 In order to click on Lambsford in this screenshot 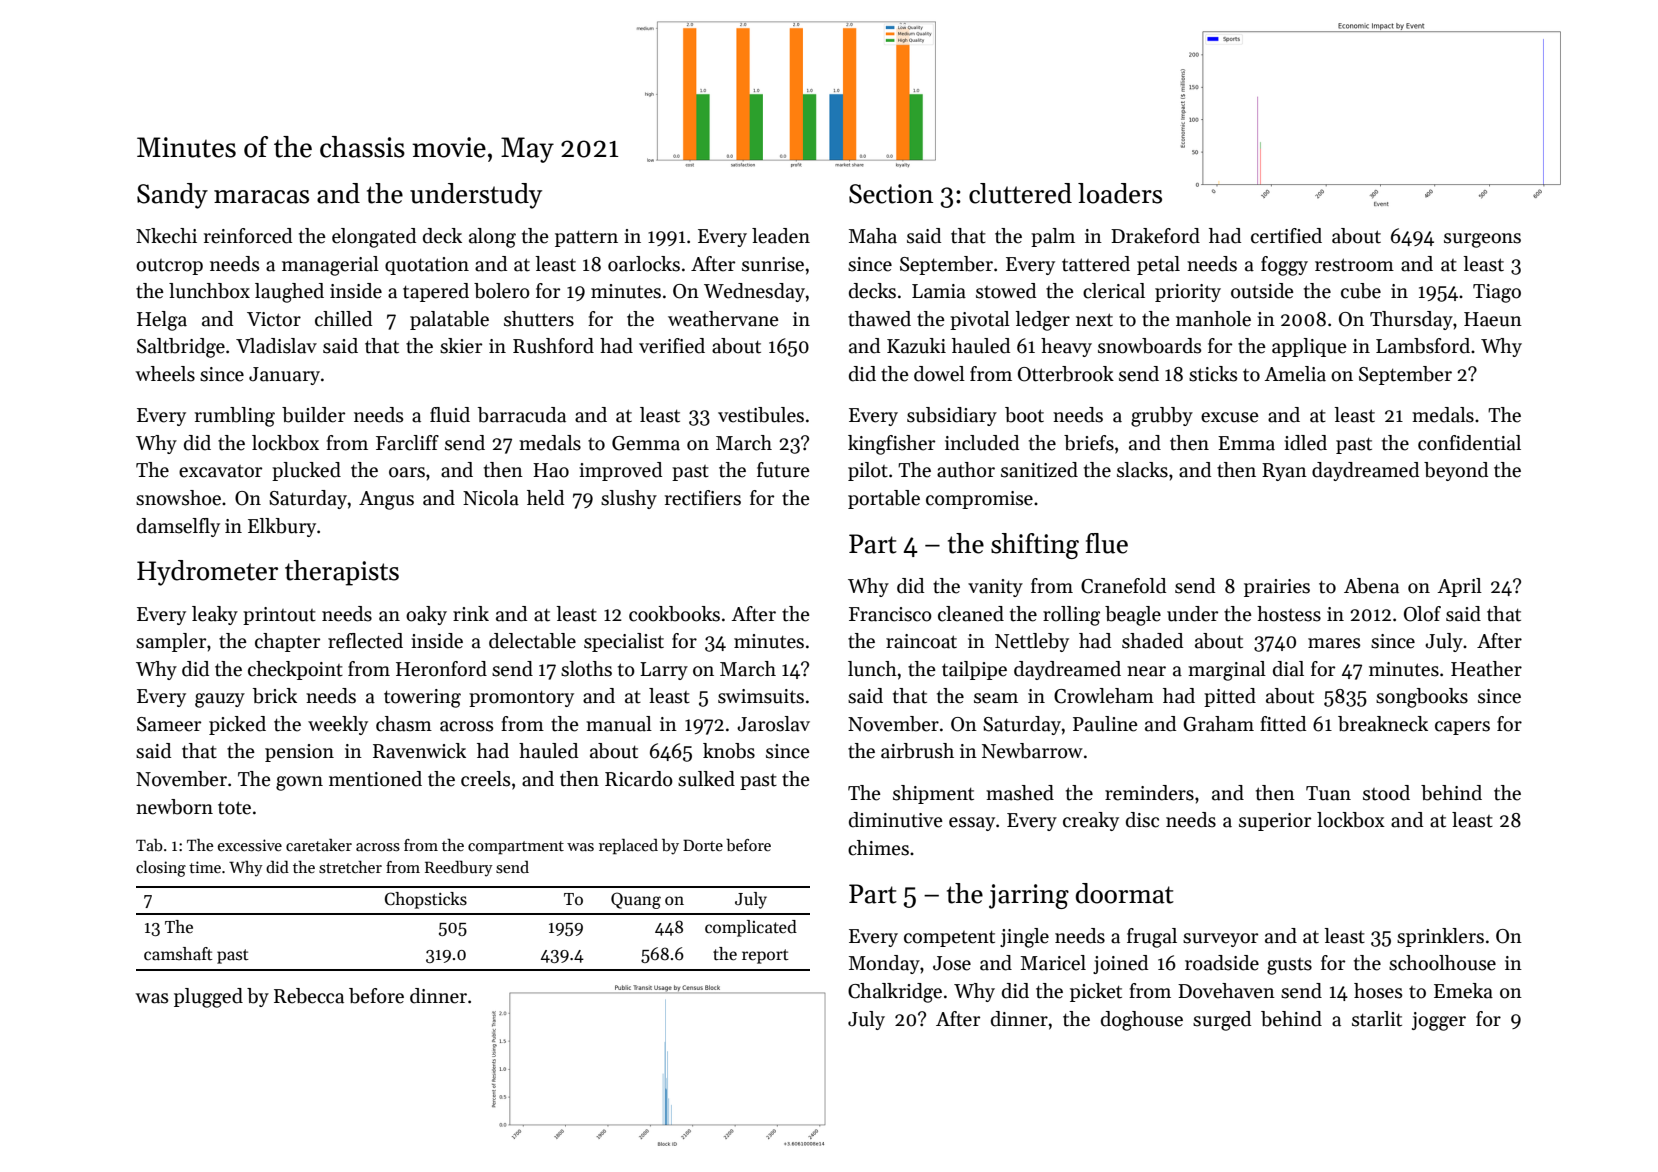, I will do `click(1423, 346)`.
